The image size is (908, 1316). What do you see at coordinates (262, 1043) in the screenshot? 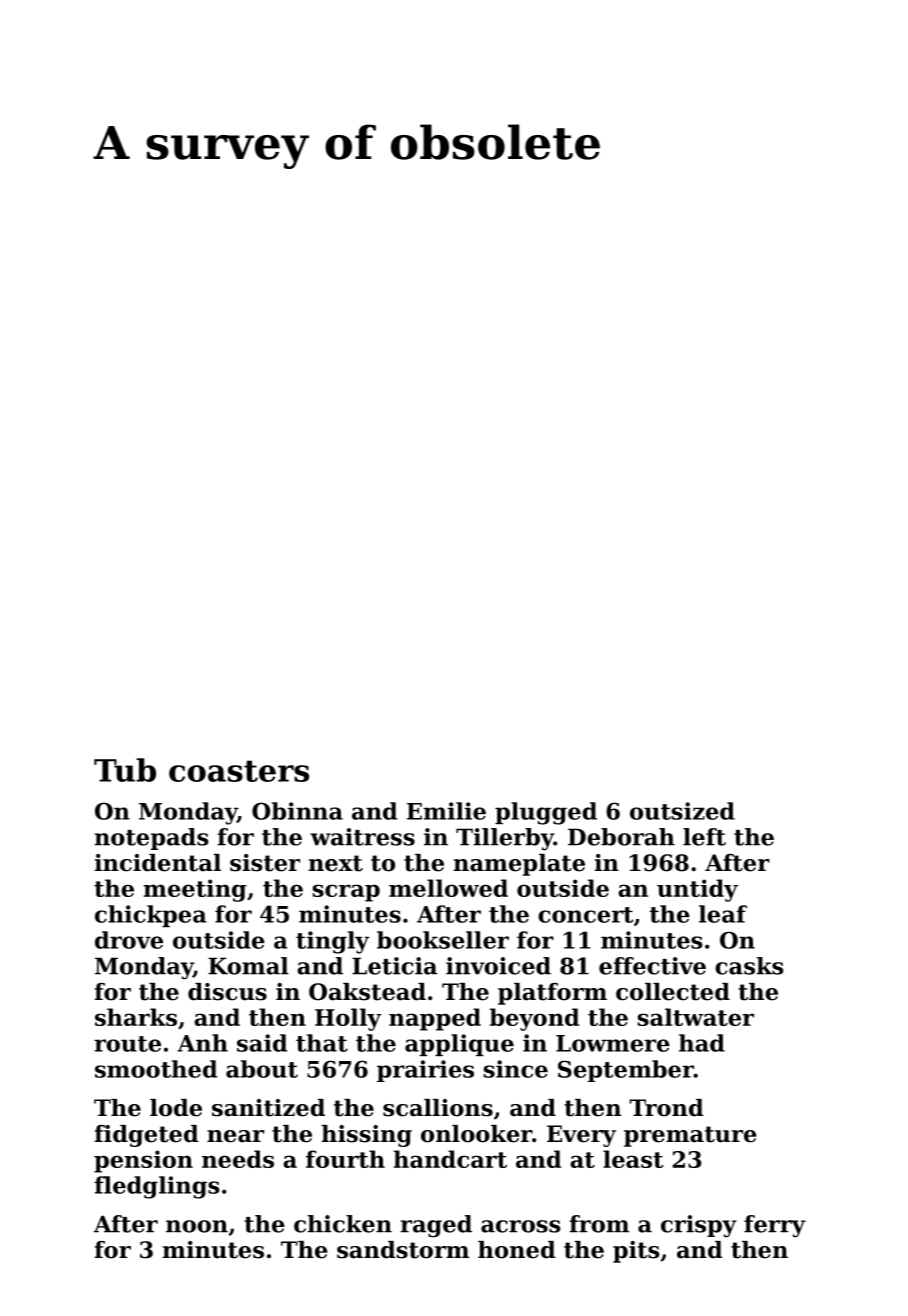
I see `said` at bounding box center [262, 1043].
